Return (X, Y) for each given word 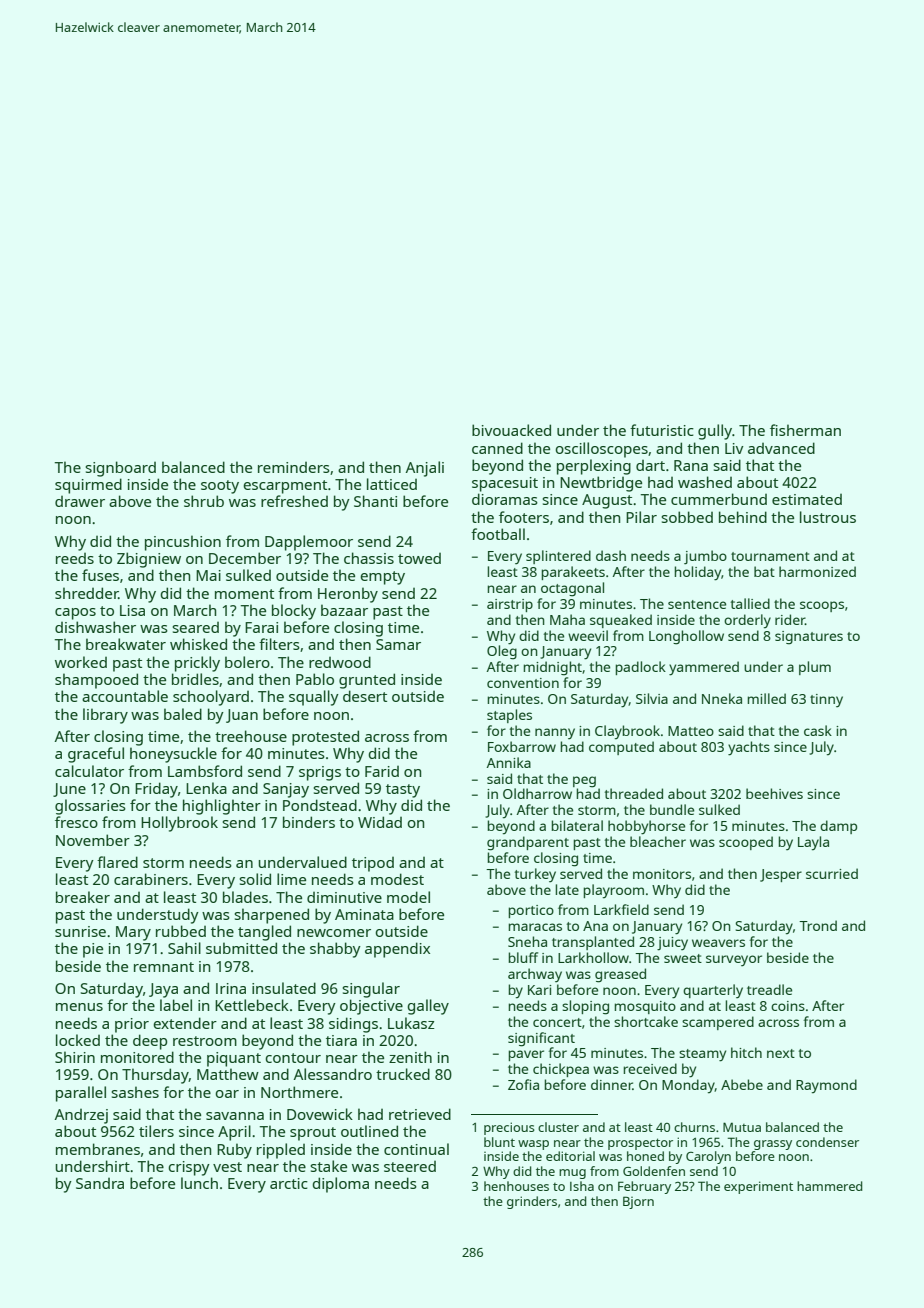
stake (329, 1166)
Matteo (691, 731)
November (93, 840)
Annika (509, 762)
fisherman (805, 430)
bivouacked (511, 430)
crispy (189, 1168)
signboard (121, 469)
